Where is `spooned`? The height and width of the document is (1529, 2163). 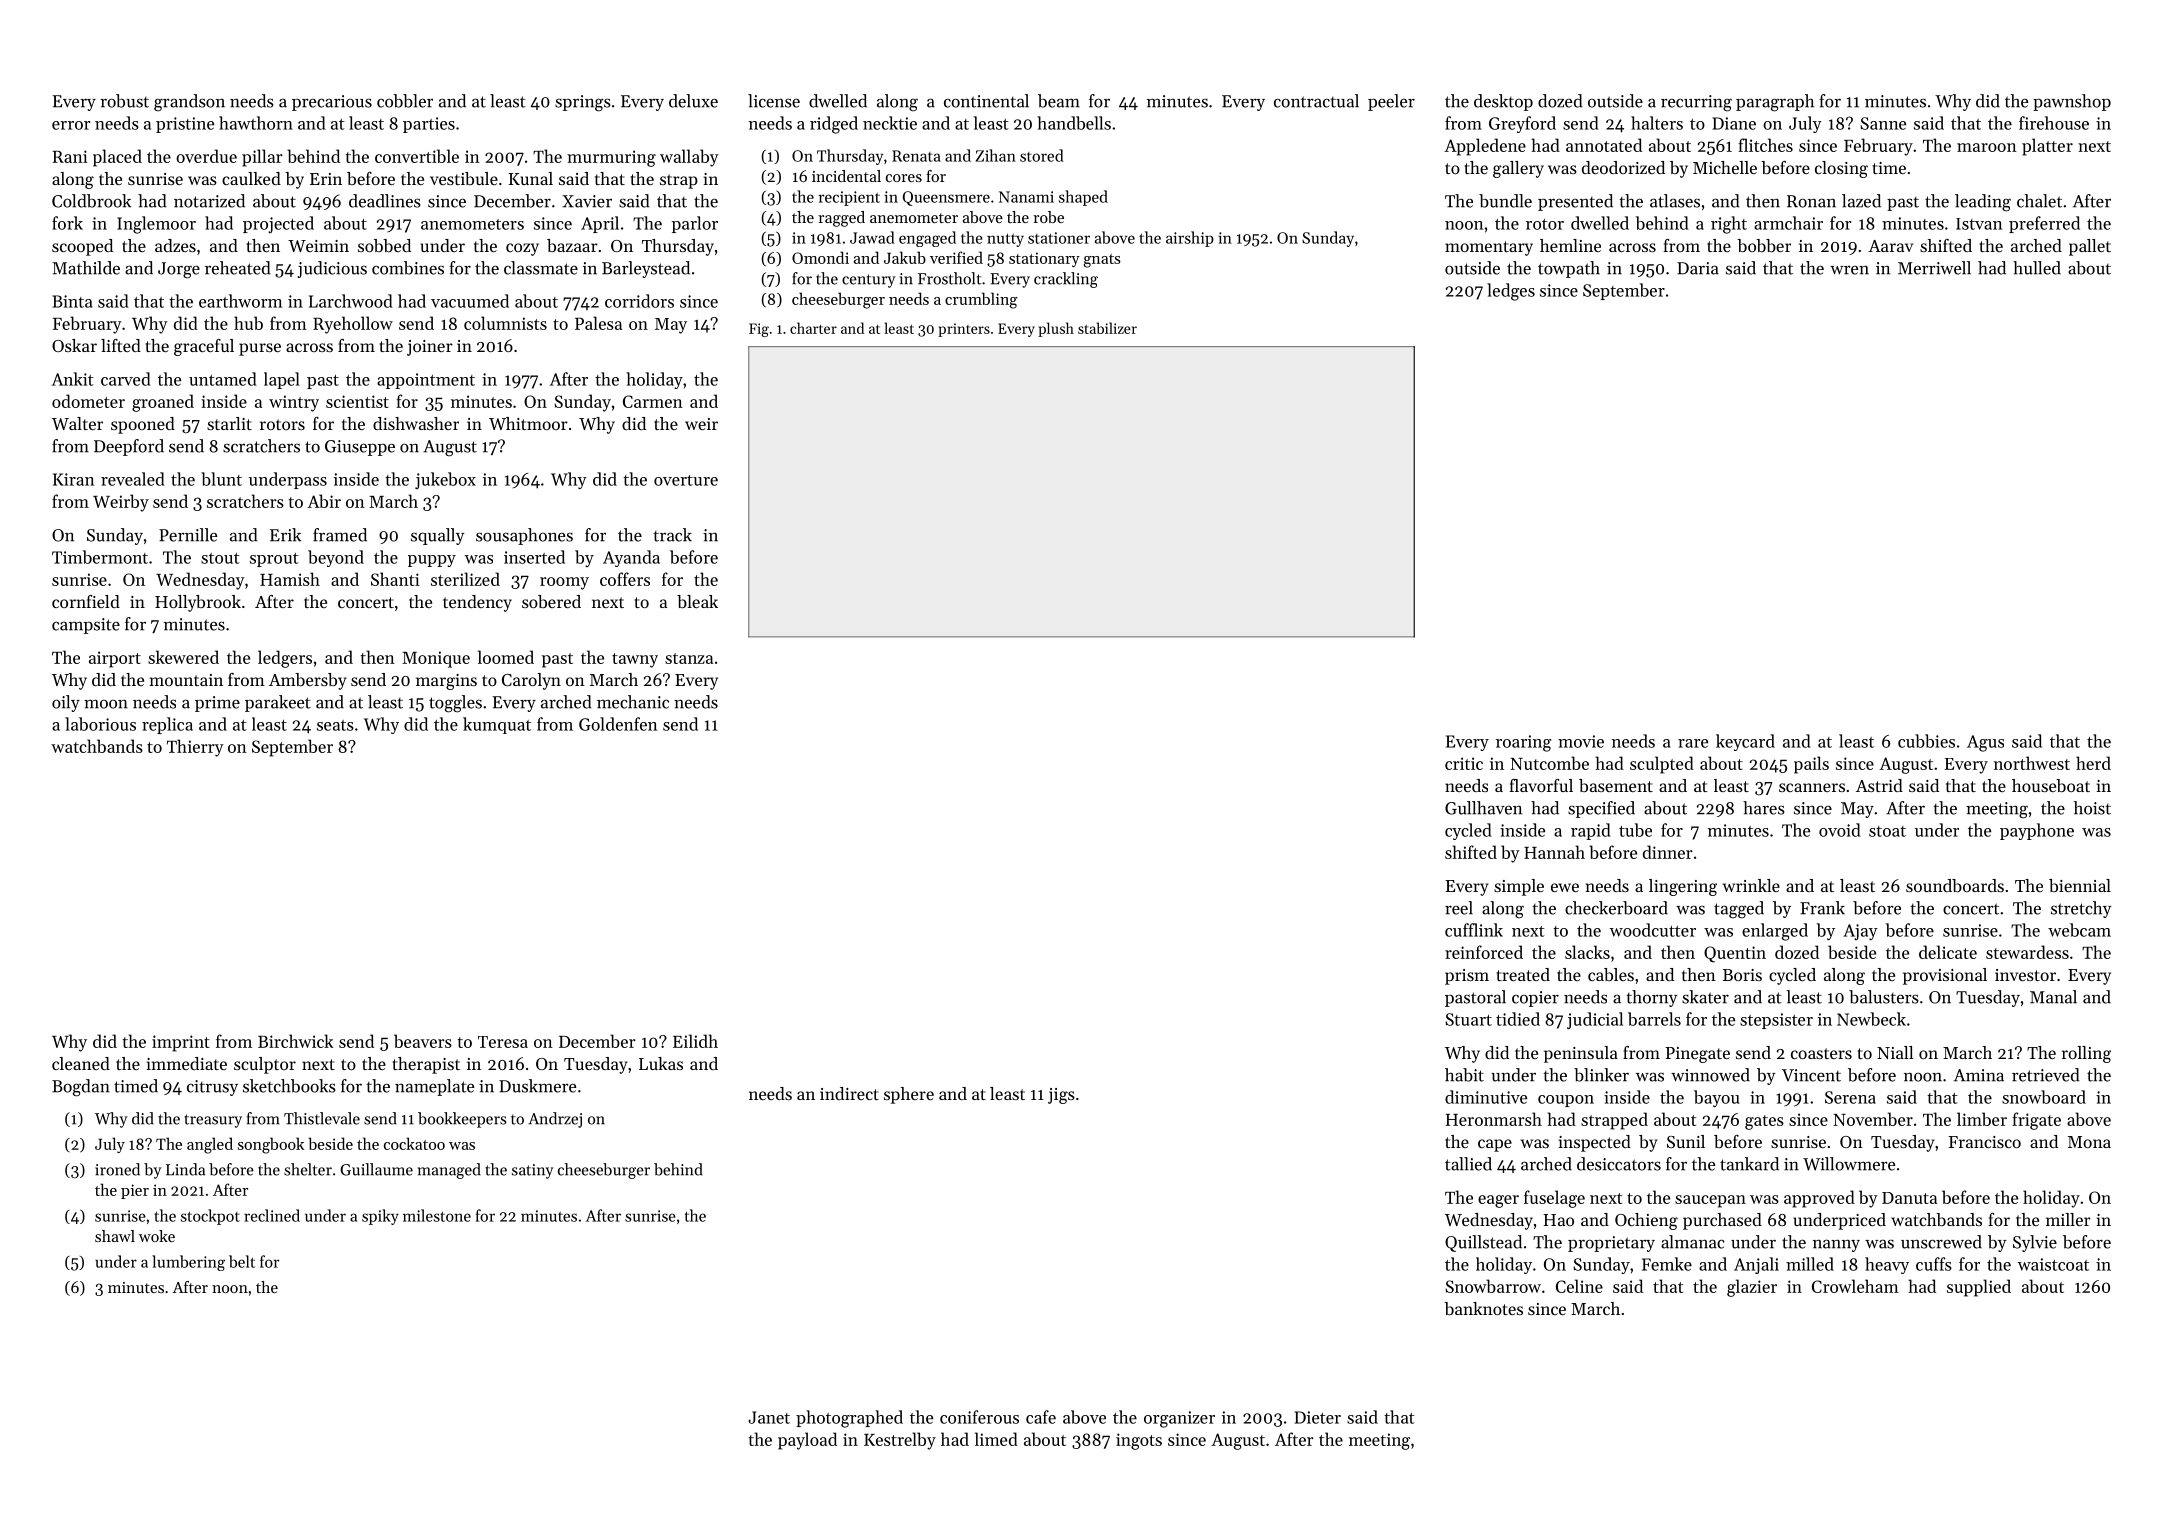
spooned is located at coordinates (143, 425).
